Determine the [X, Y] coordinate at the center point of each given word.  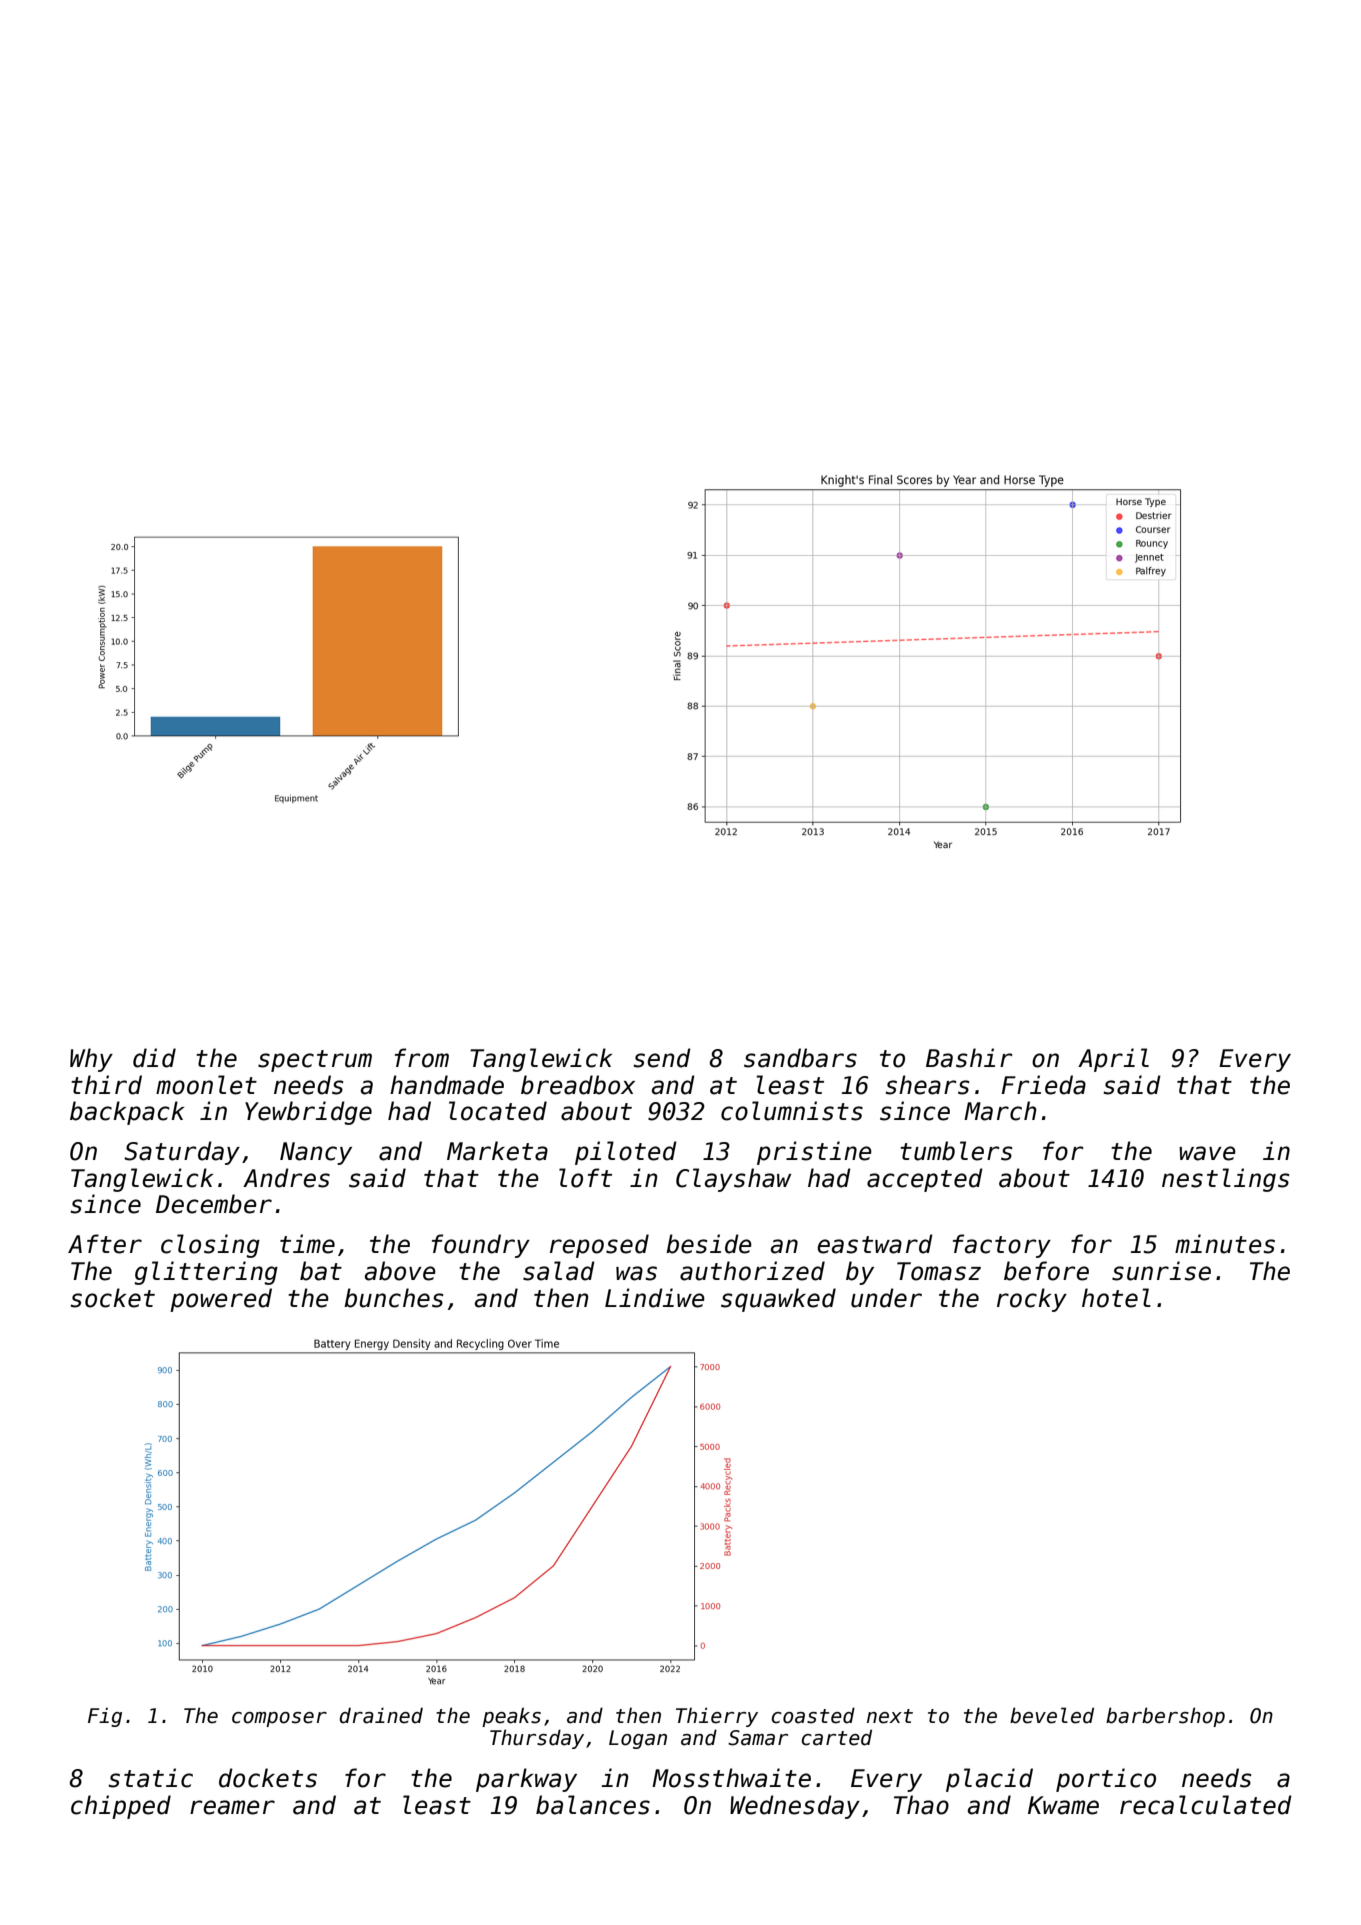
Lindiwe [655, 1298]
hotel [1116, 1298]
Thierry [717, 1717]
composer [279, 1719]
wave [1207, 1153]
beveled [1052, 1715]
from [422, 1058]
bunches [394, 1298]
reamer [232, 1807]
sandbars [800, 1058]
